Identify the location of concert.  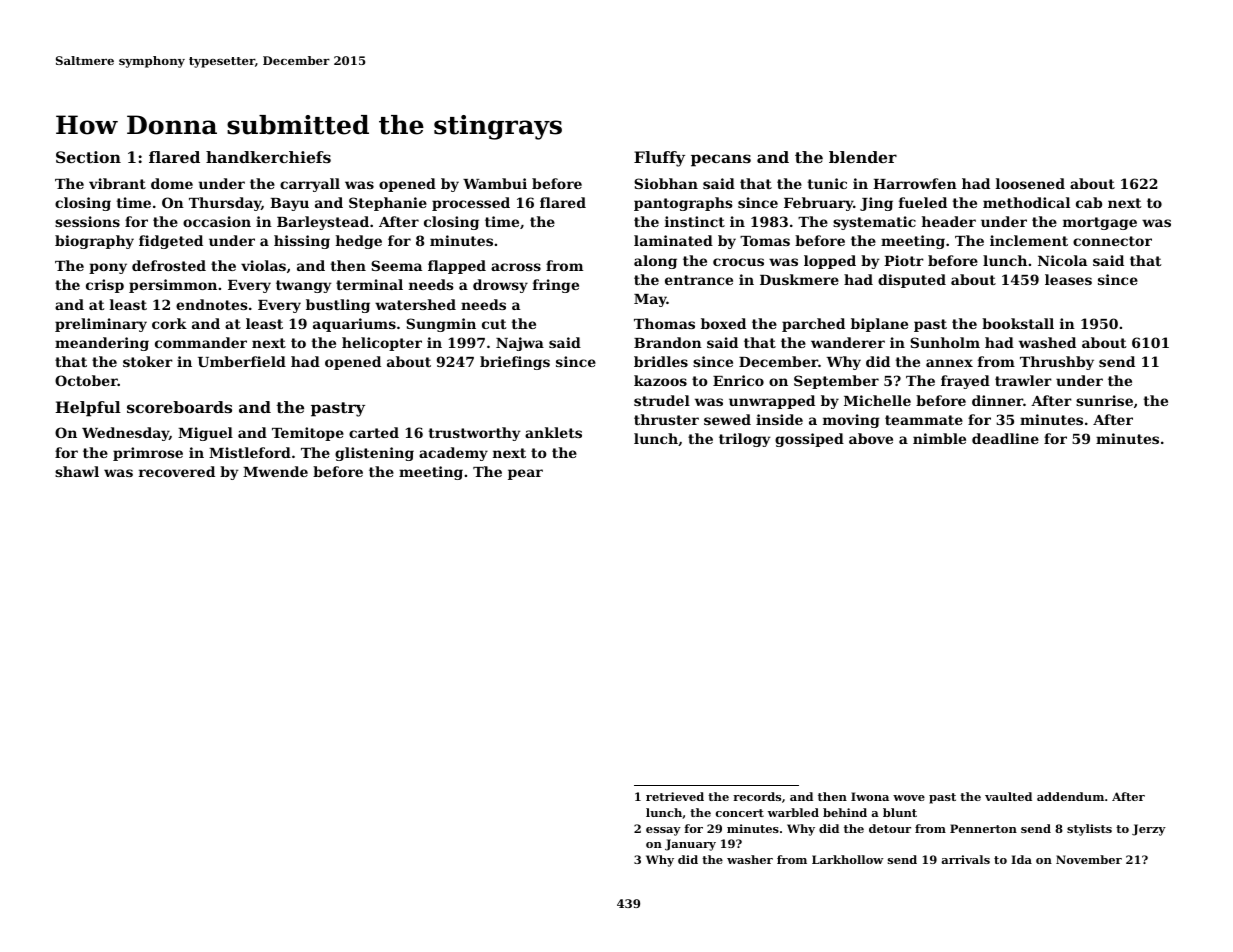
(740, 813).
